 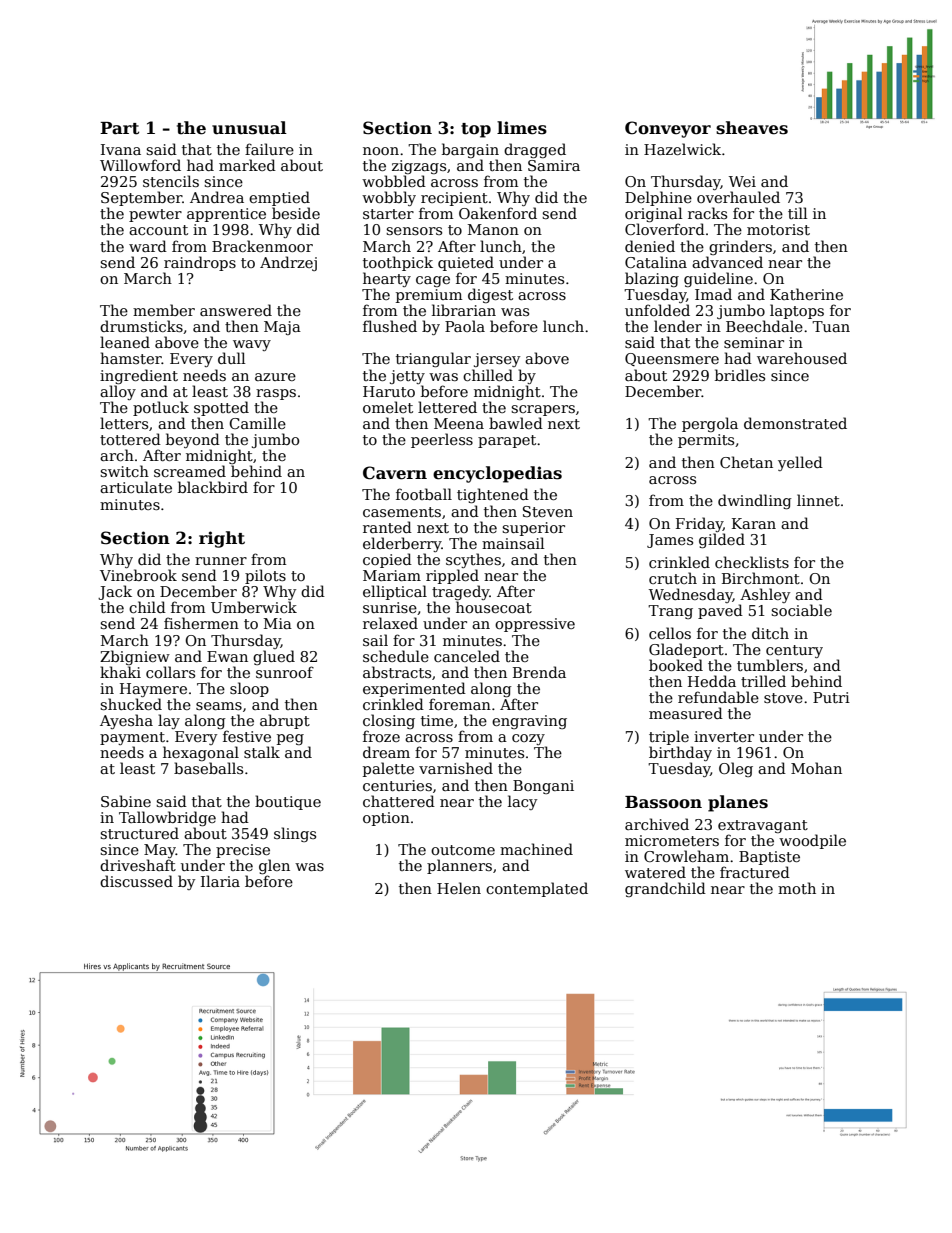 I want to click on discussed, so click(x=136, y=881).
